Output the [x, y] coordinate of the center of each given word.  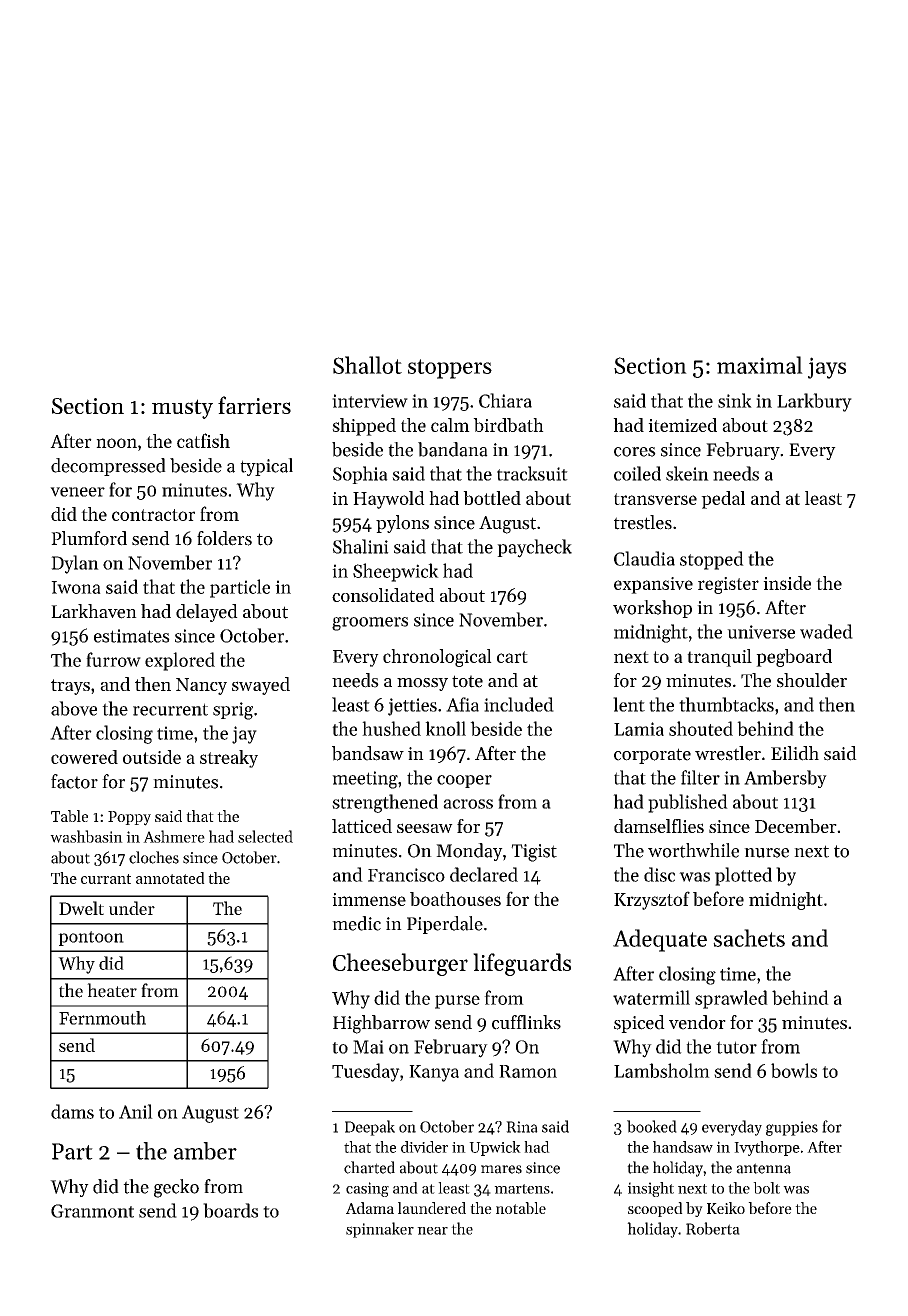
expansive [653, 585]
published [688, 803]
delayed [207, 613]
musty [182, 409]
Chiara [505, 400]
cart [512, 657]
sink [735, 400]
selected [265, 836]
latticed [362, 826]
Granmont [92, 1211]
